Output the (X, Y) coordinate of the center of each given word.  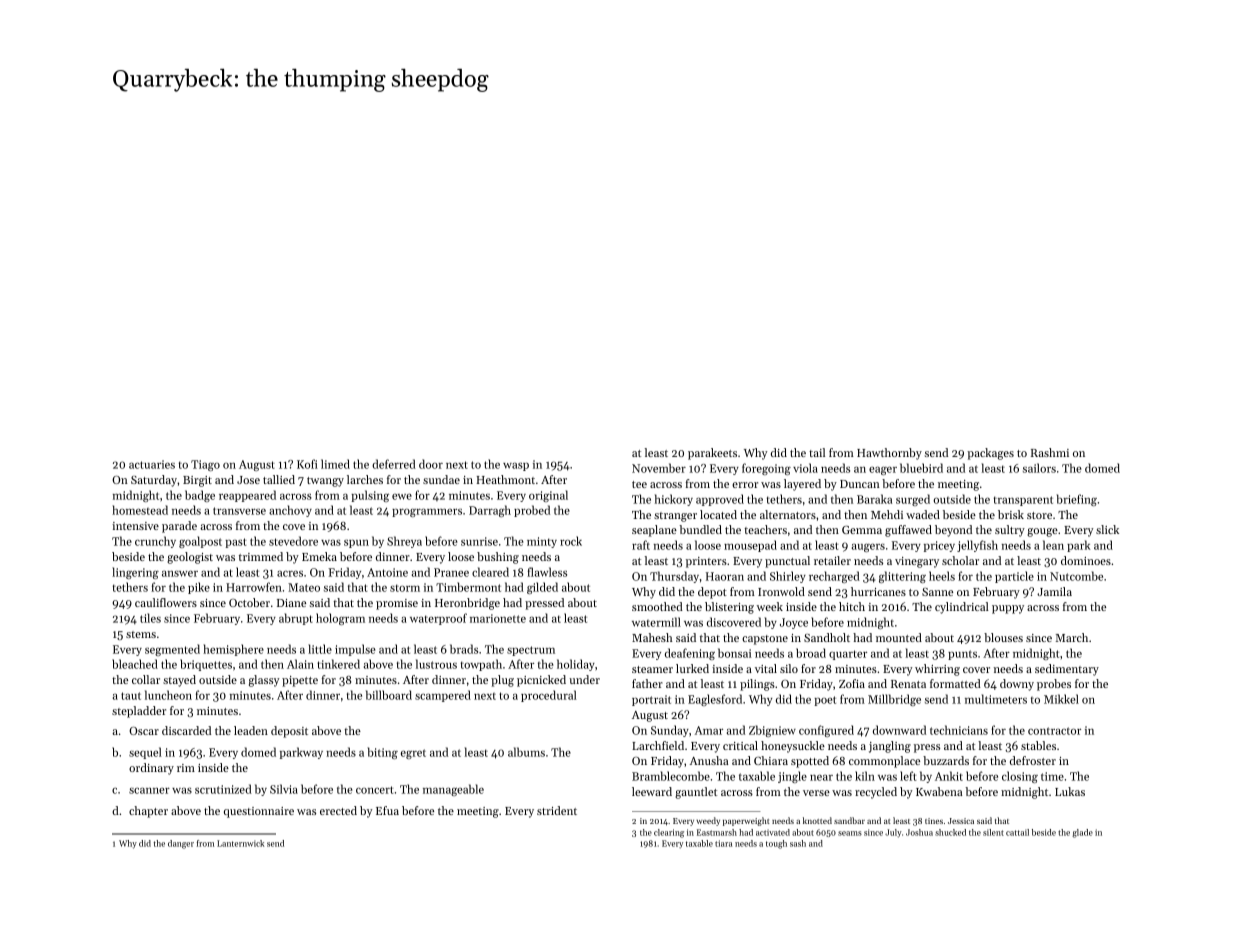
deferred (394, 464)
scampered (443, 696)
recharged (834, 577)
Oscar (144, 731)
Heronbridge (467, 604)
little (320, 649)
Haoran (725, 576)
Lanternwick (240, 843)
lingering (135, 573)
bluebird (921, 468)
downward (899, 730)
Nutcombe (1076, 576)
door (431, 464)
